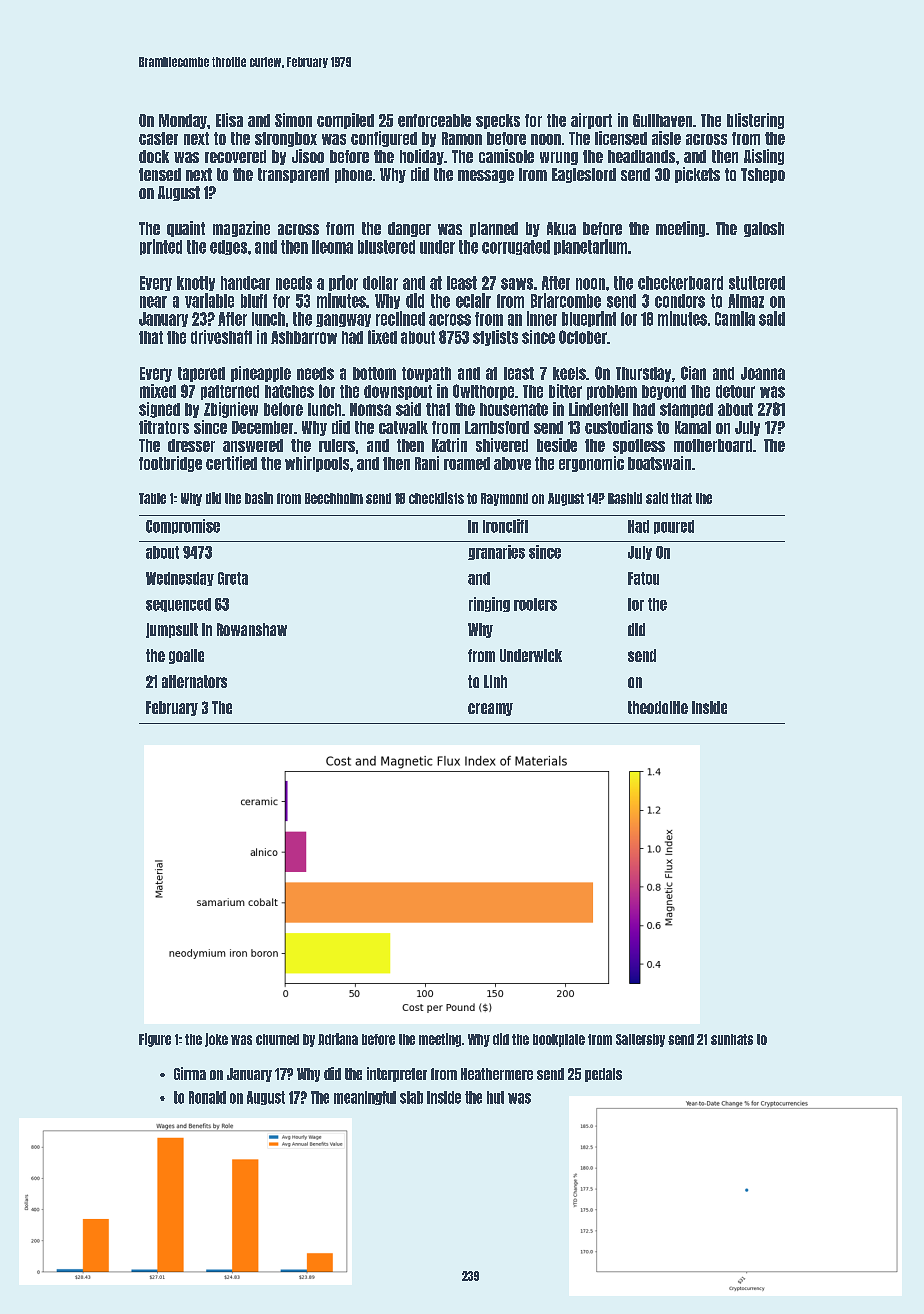 This page has height=1314, width=924. I want to click on theodolite, so click(658, 707).
